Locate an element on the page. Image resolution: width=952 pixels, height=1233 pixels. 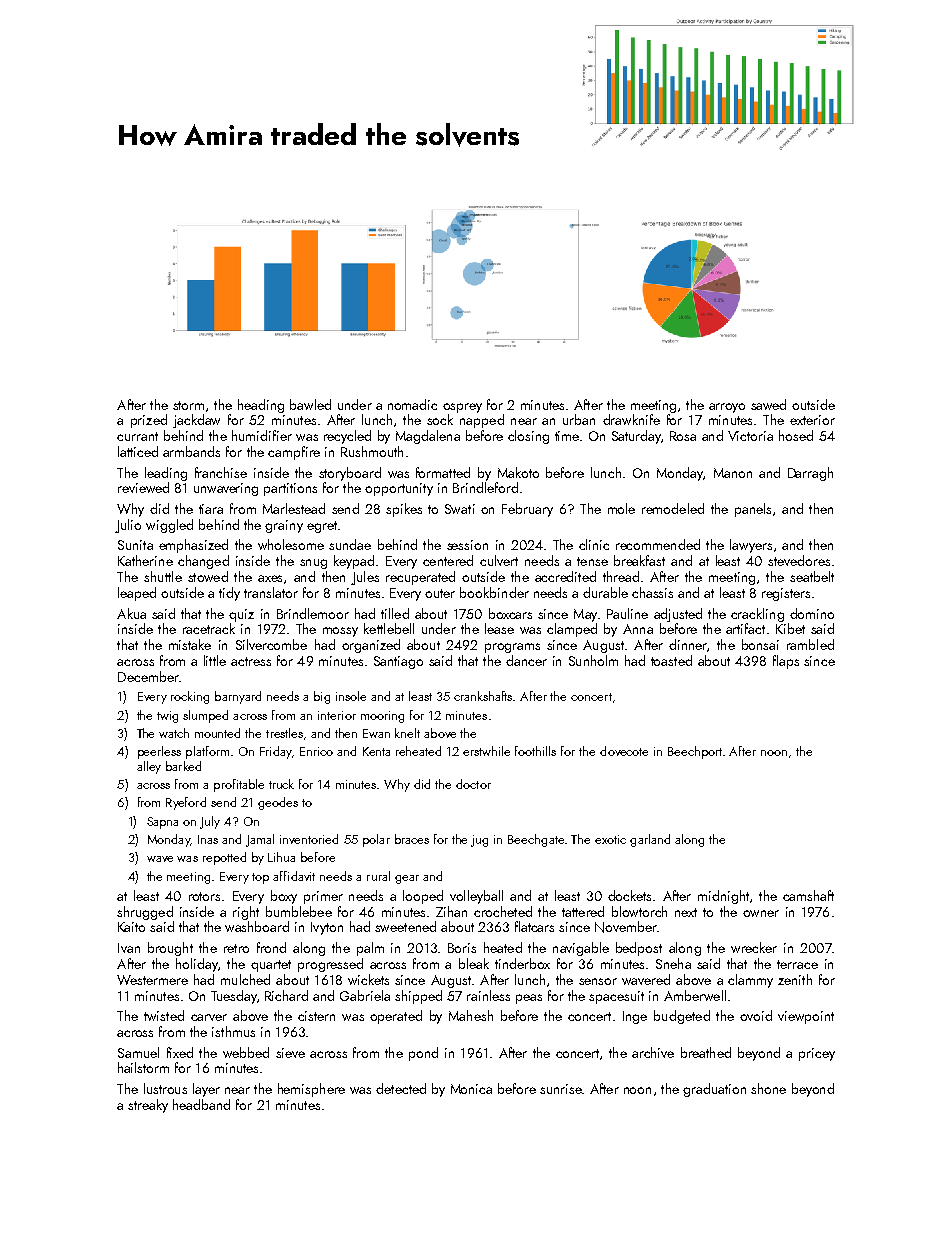
twisted is located at coordinates (164, 1015).
